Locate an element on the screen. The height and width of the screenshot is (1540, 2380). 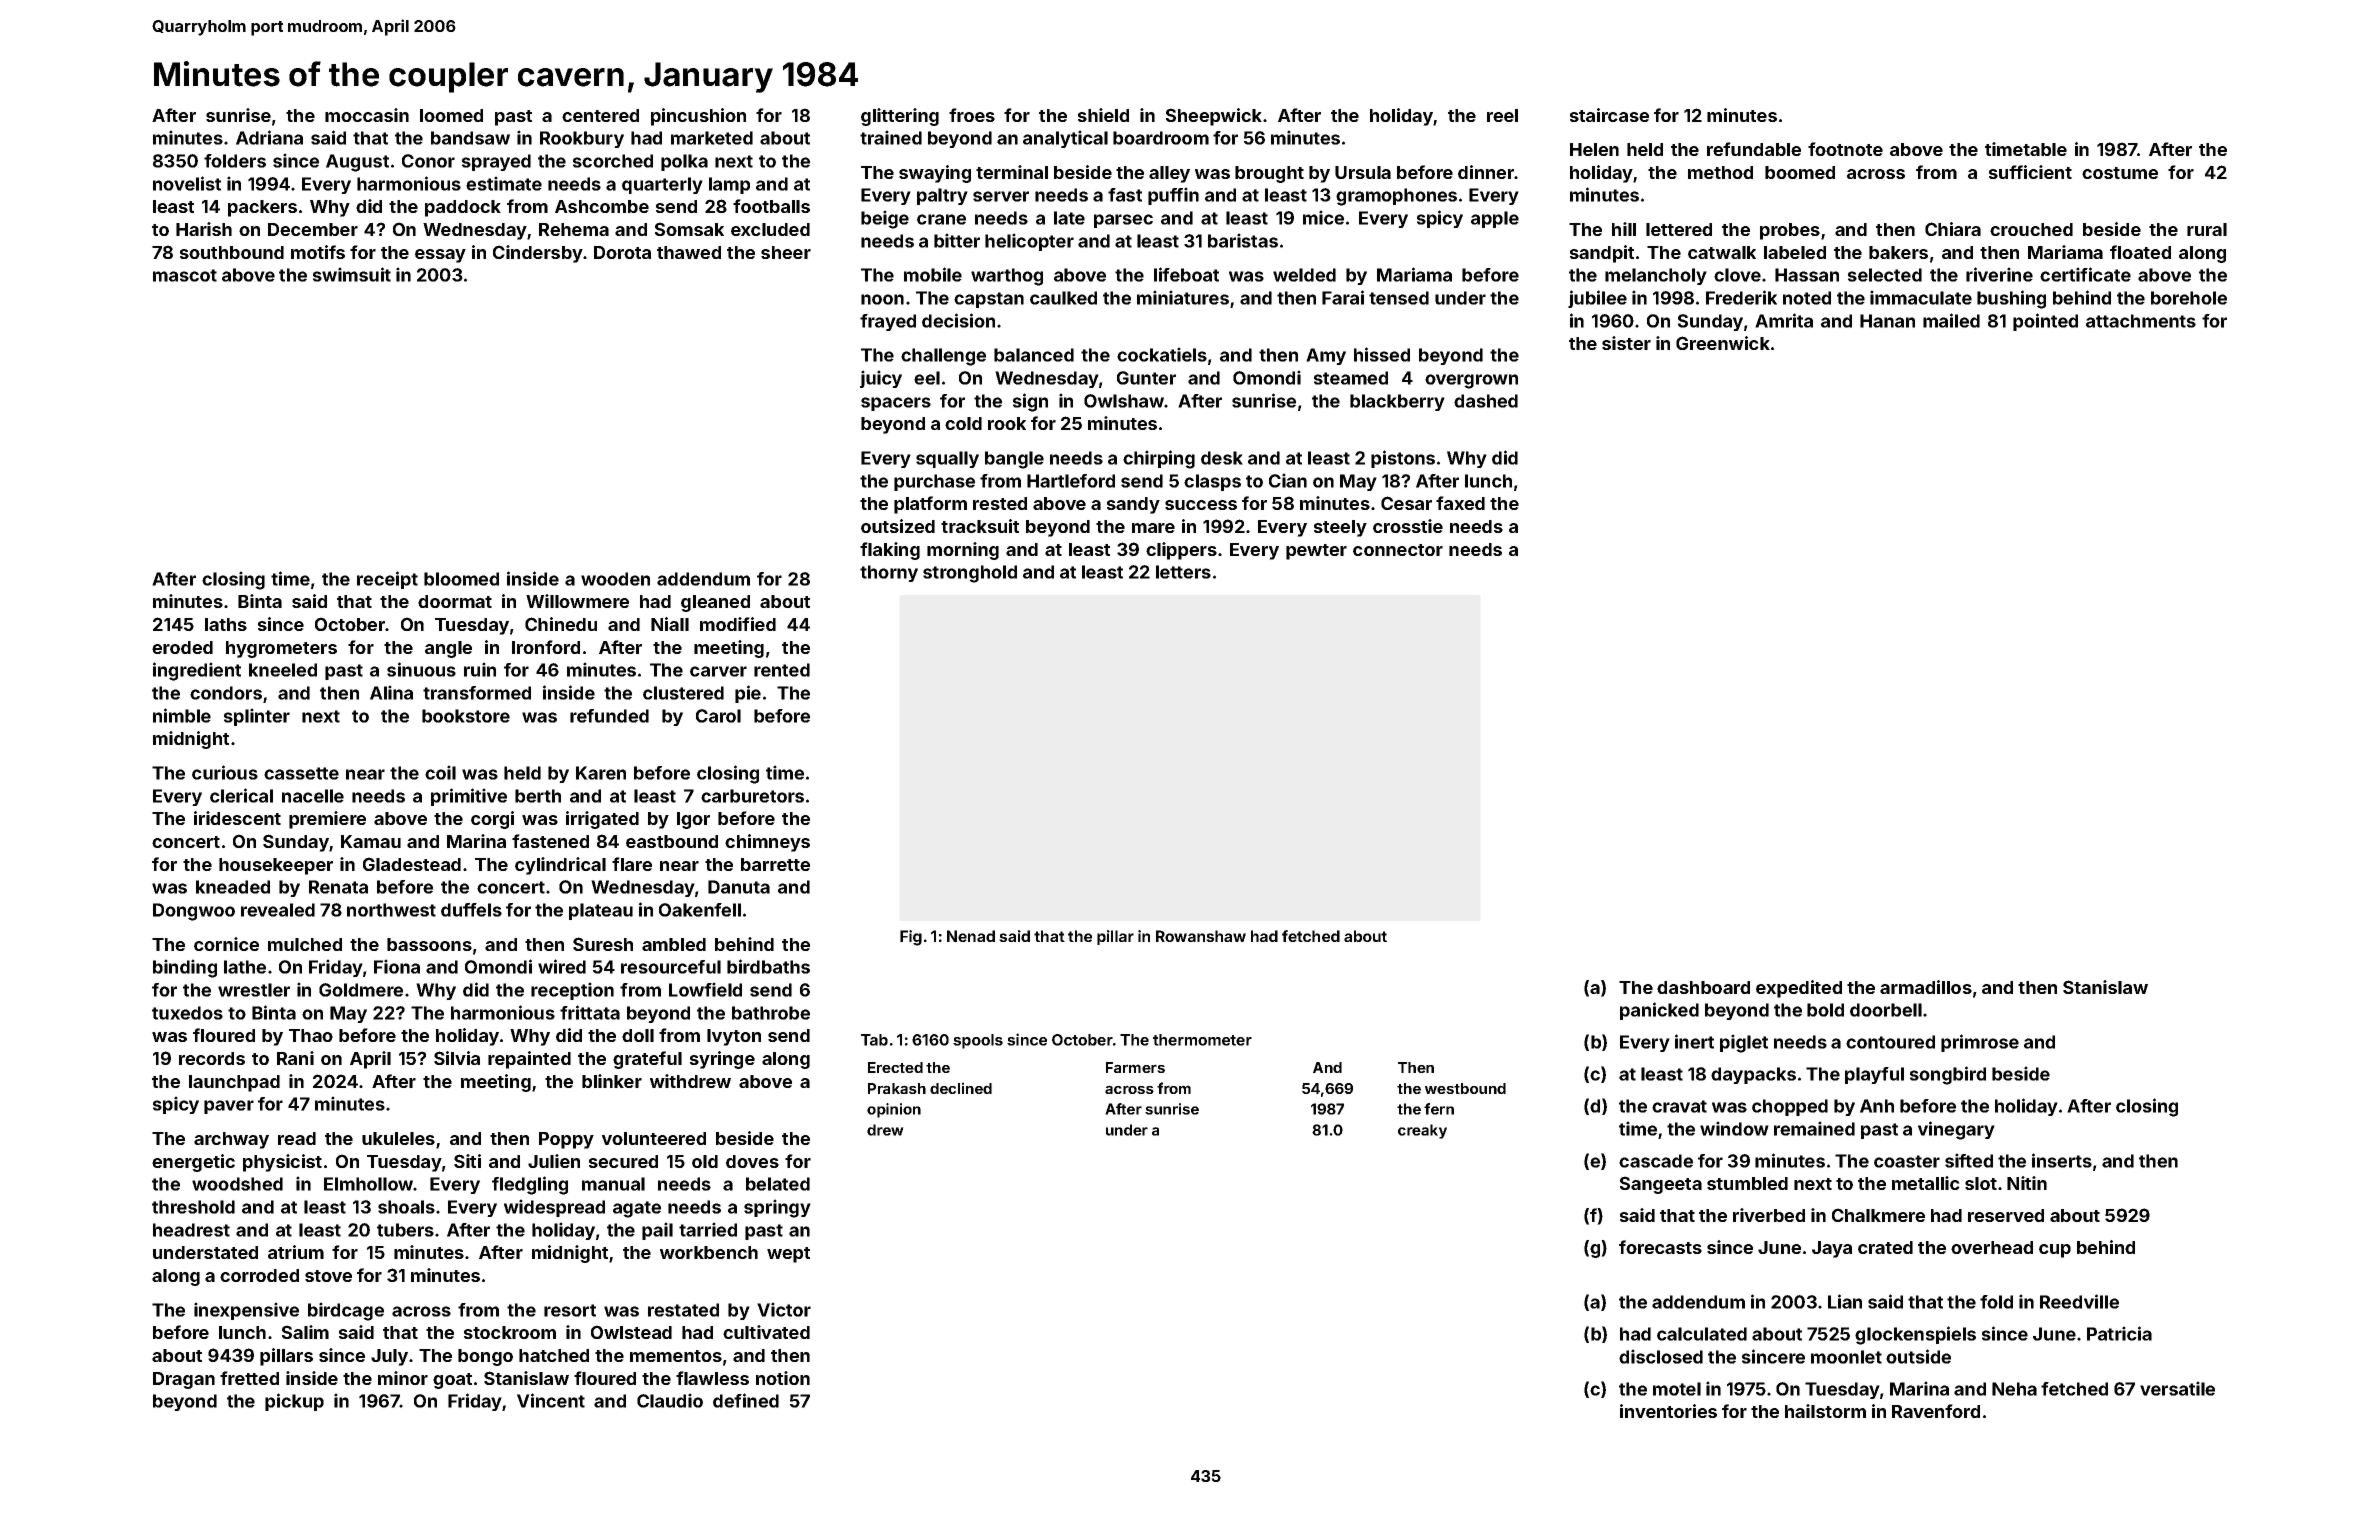
reel is located at coordinates (1502, 115).
